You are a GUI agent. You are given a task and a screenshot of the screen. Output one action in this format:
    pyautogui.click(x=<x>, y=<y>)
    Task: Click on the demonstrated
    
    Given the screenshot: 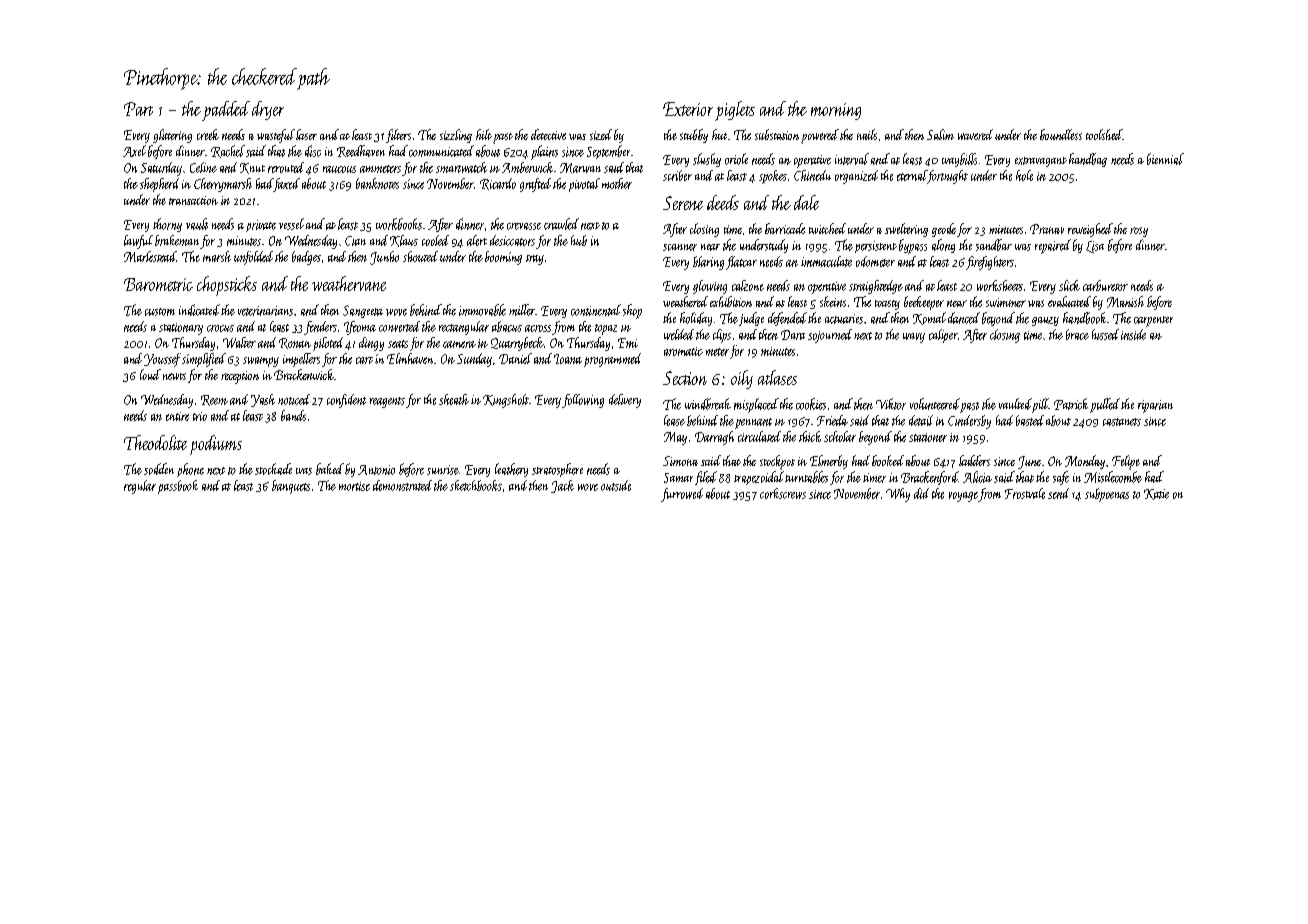 What is the action you would take?
    pyautogui.click(x=402, y=485)
